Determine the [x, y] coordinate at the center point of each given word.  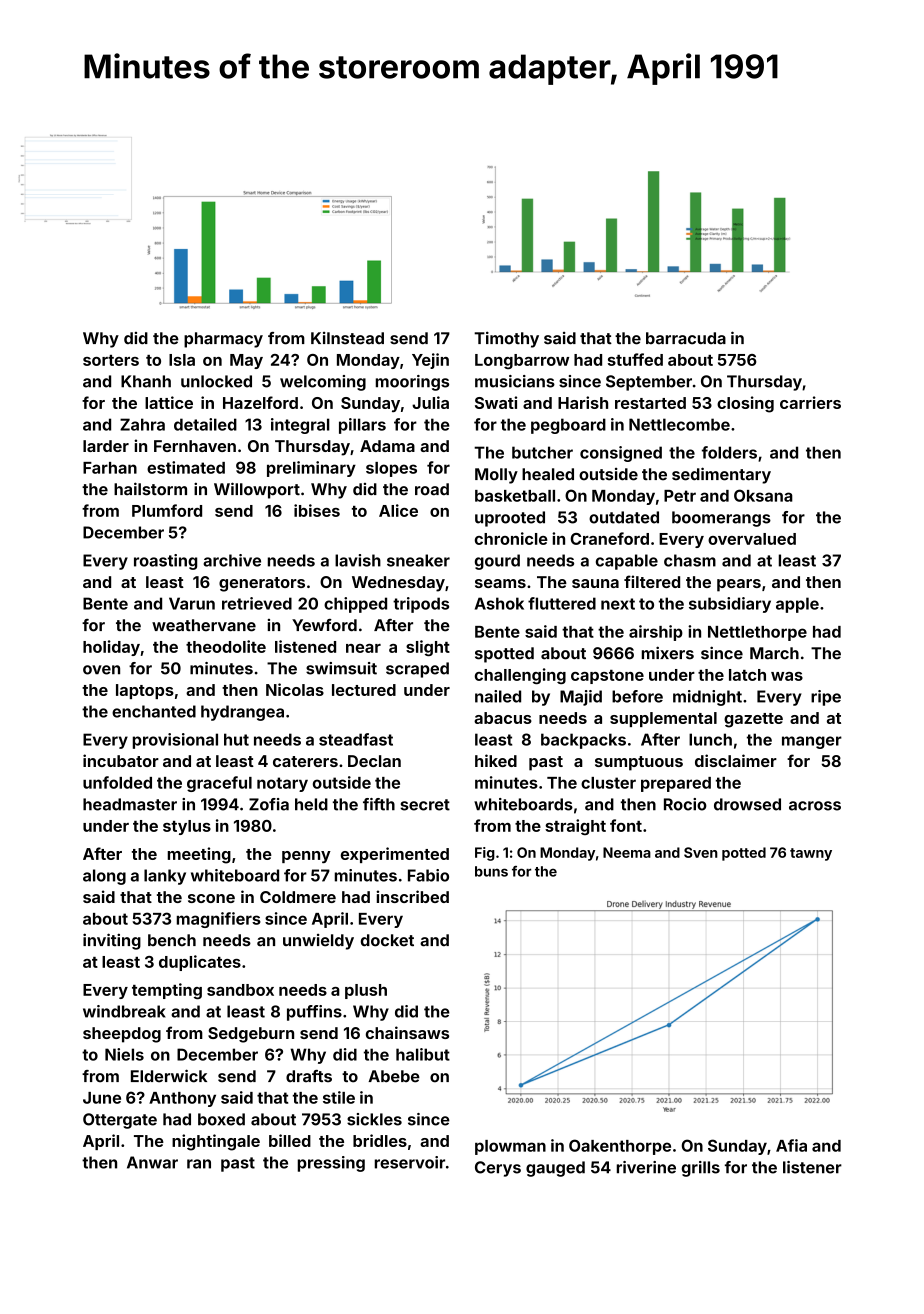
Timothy [506, 339]
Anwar [152, 1162]
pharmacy [223, 340]
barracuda [686, 338]
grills [701, 1169]
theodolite [226, 646]
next [618, 604]
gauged [555, 1169]
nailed [498, 696]
